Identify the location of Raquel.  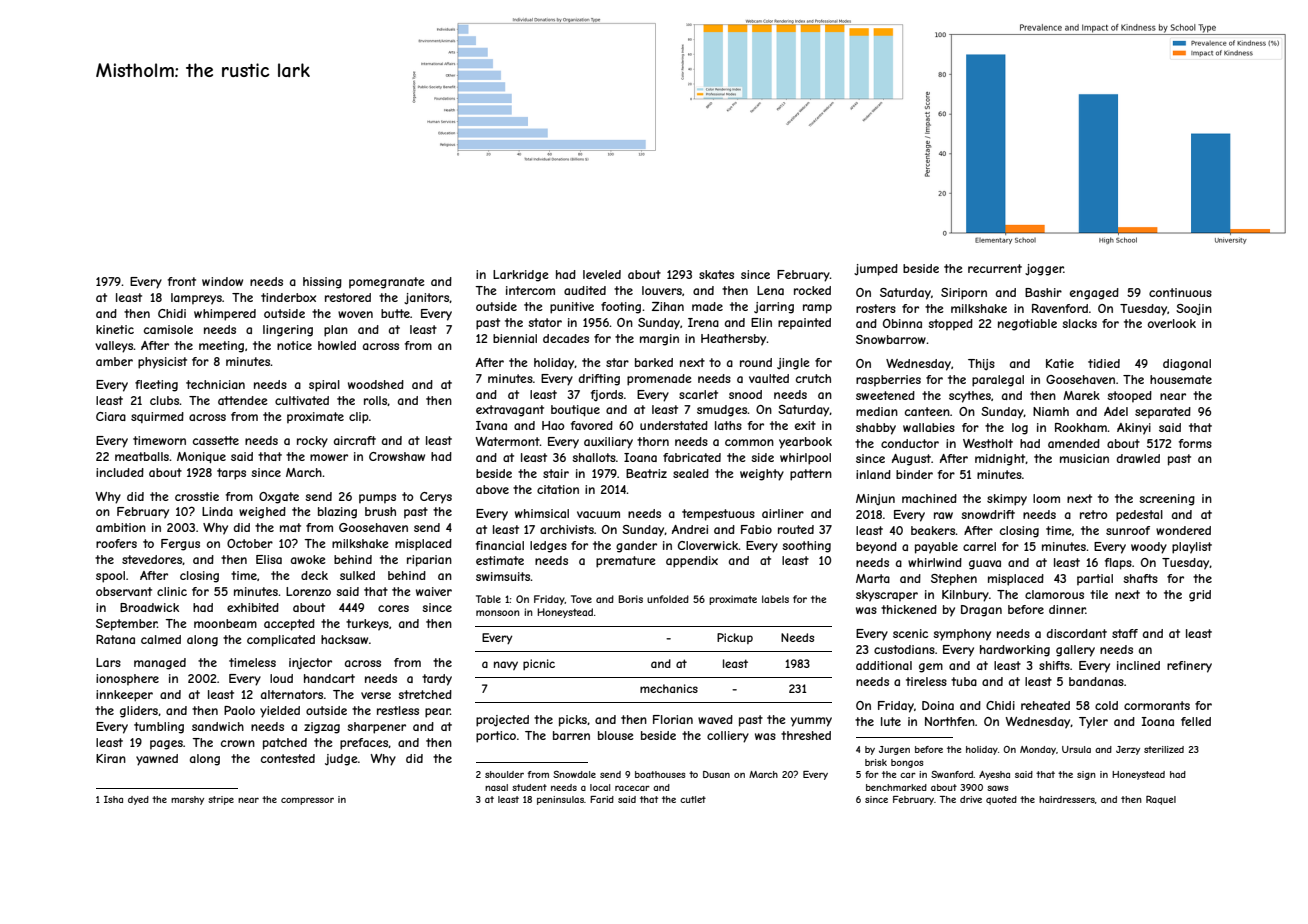
(1161, 800).
